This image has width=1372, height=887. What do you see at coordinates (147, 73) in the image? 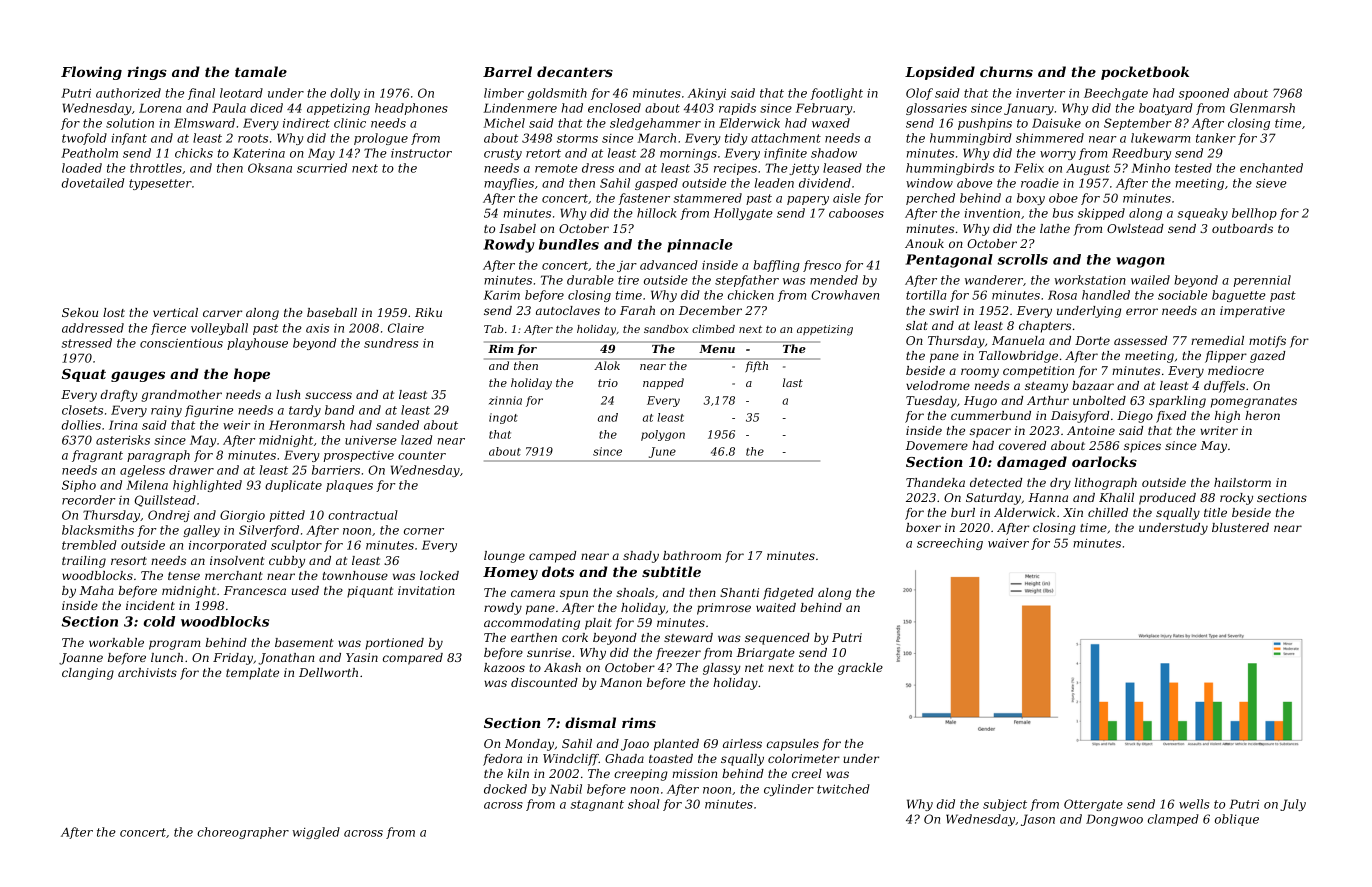
I see `rings` at bounding box center [147, 73].
